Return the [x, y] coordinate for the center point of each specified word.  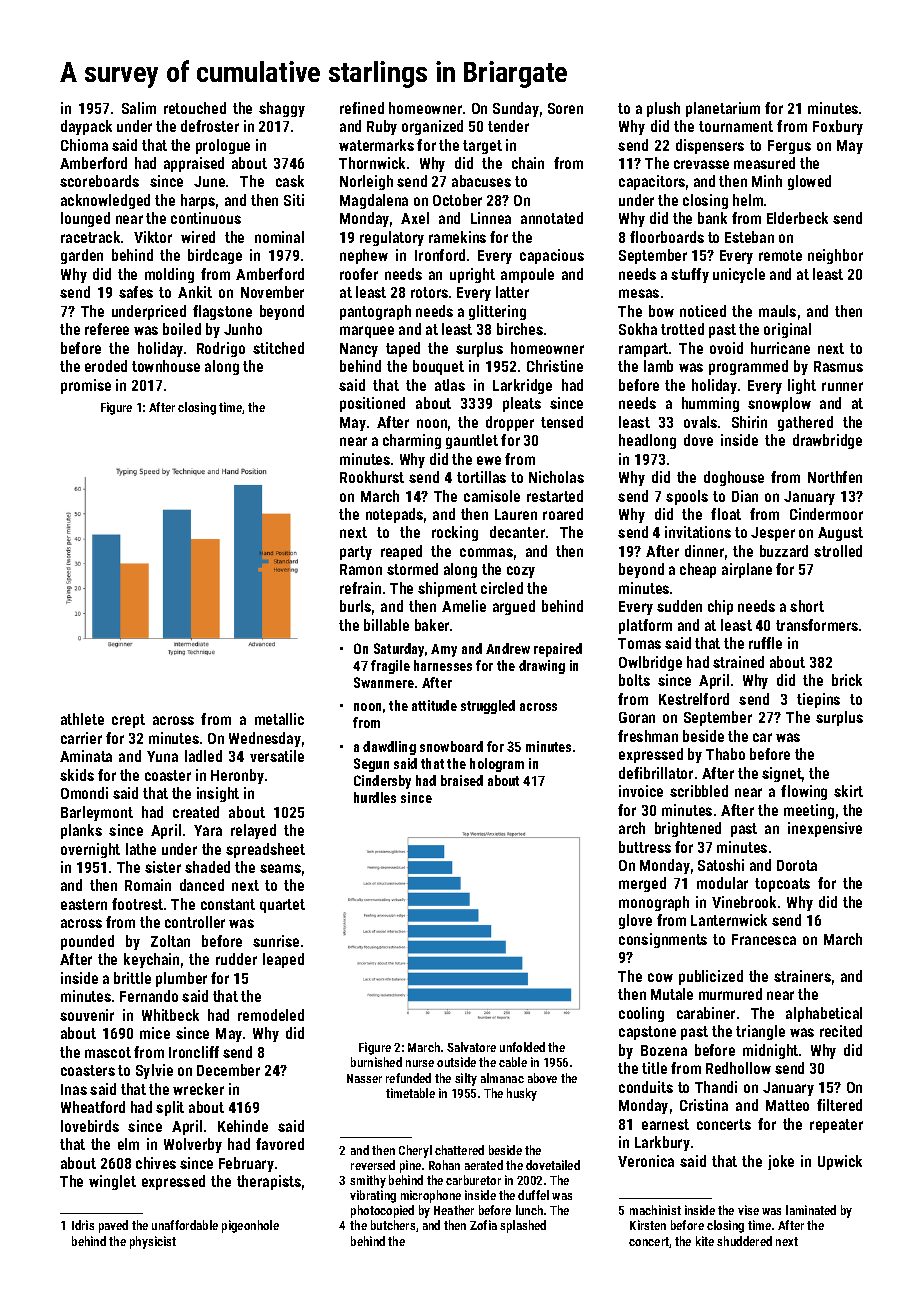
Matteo [787, 1105]
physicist [153, 1242]
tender [508, 126]
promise [86, 386]
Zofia [483, 1225]
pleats [522, 404]
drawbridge [827, 441]
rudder [236, 959]
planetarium [723, 109]
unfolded [522, 1047]
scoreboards [99, 181]
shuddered [744, 1241]
